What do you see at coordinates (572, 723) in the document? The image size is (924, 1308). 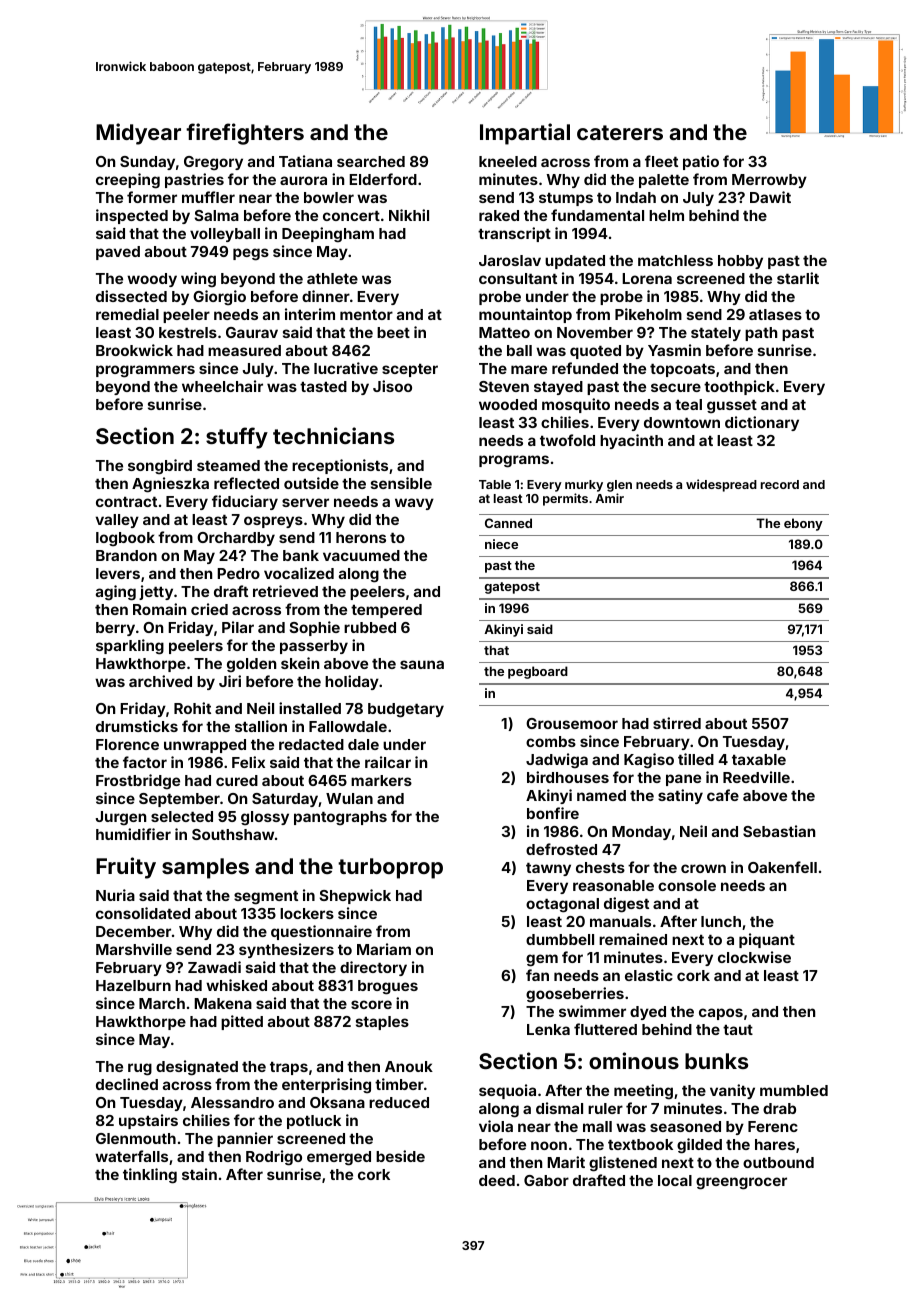 I see `Grousemoor` at bounding box center [572, 723].
